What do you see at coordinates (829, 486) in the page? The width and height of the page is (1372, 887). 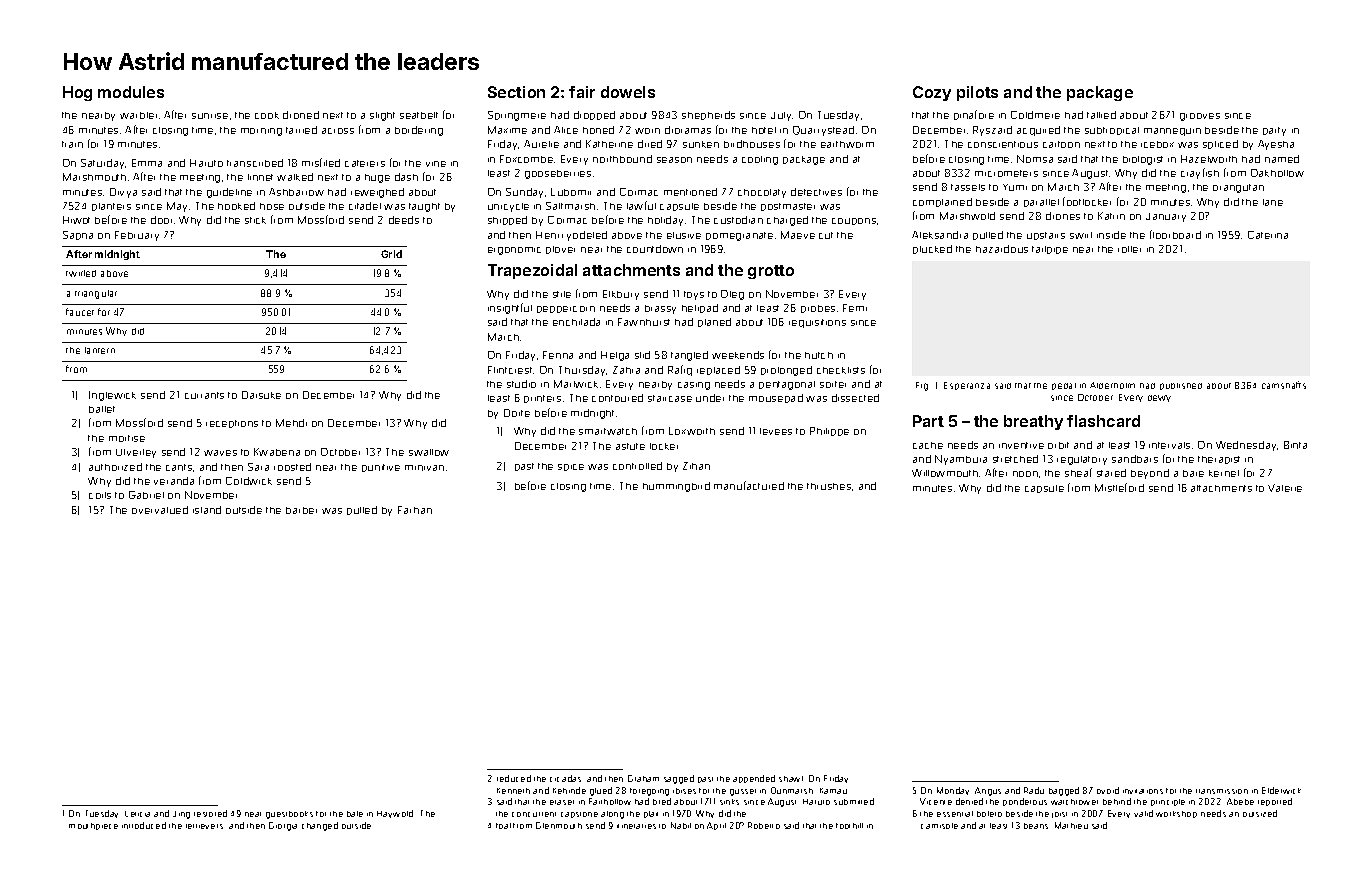 I see `thrushes` at bounding box center [829, 486].
